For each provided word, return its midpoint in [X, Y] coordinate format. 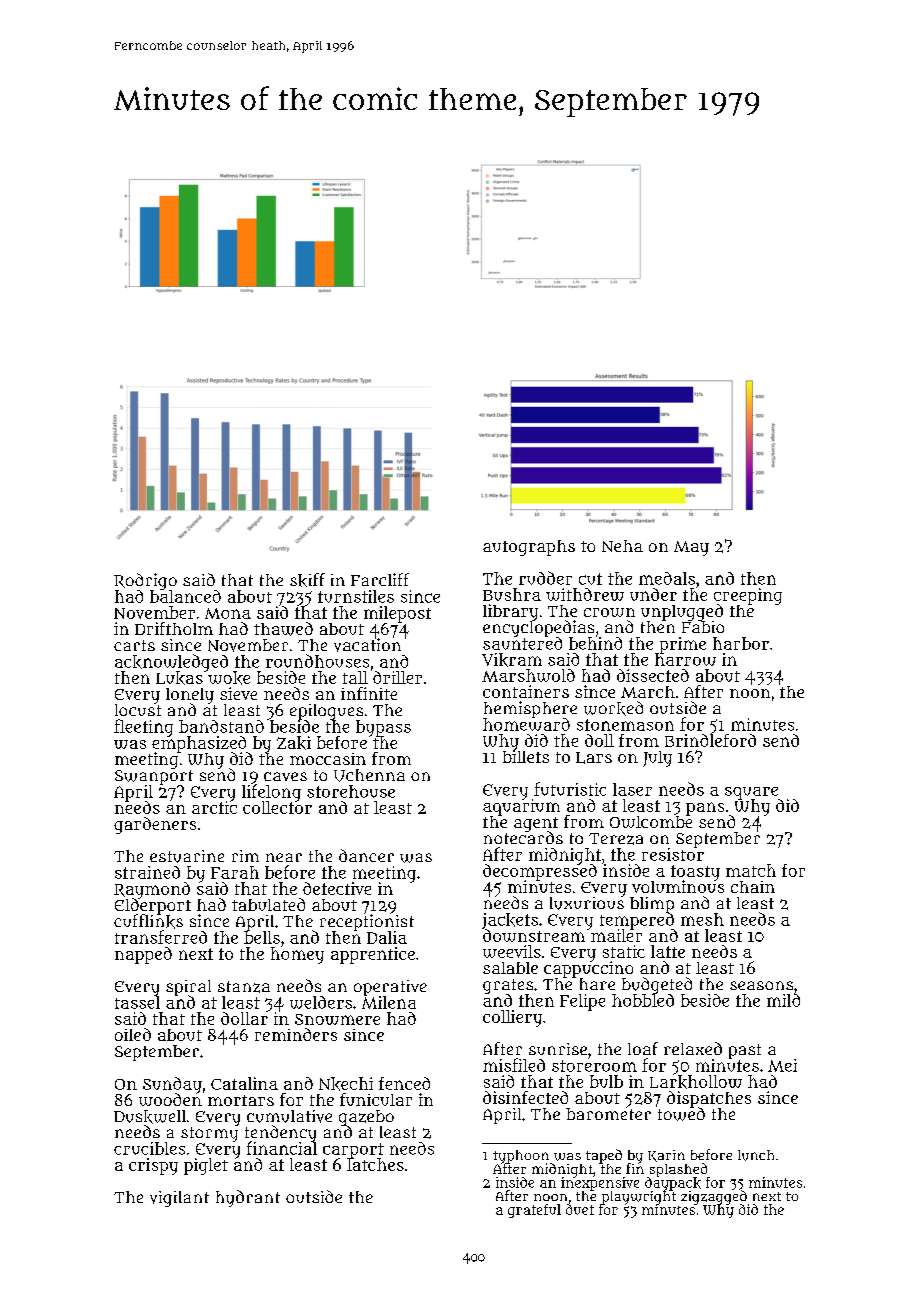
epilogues [326, 712]
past [745, 1051]
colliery [512, 1018]
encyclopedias [538, 629]
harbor [741, 643]
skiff [307, 580]
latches [375, 1165]
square [751, 793]
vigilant [179, 1199]
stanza [244, 987]
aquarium [521, 807]
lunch [756, 1155]
